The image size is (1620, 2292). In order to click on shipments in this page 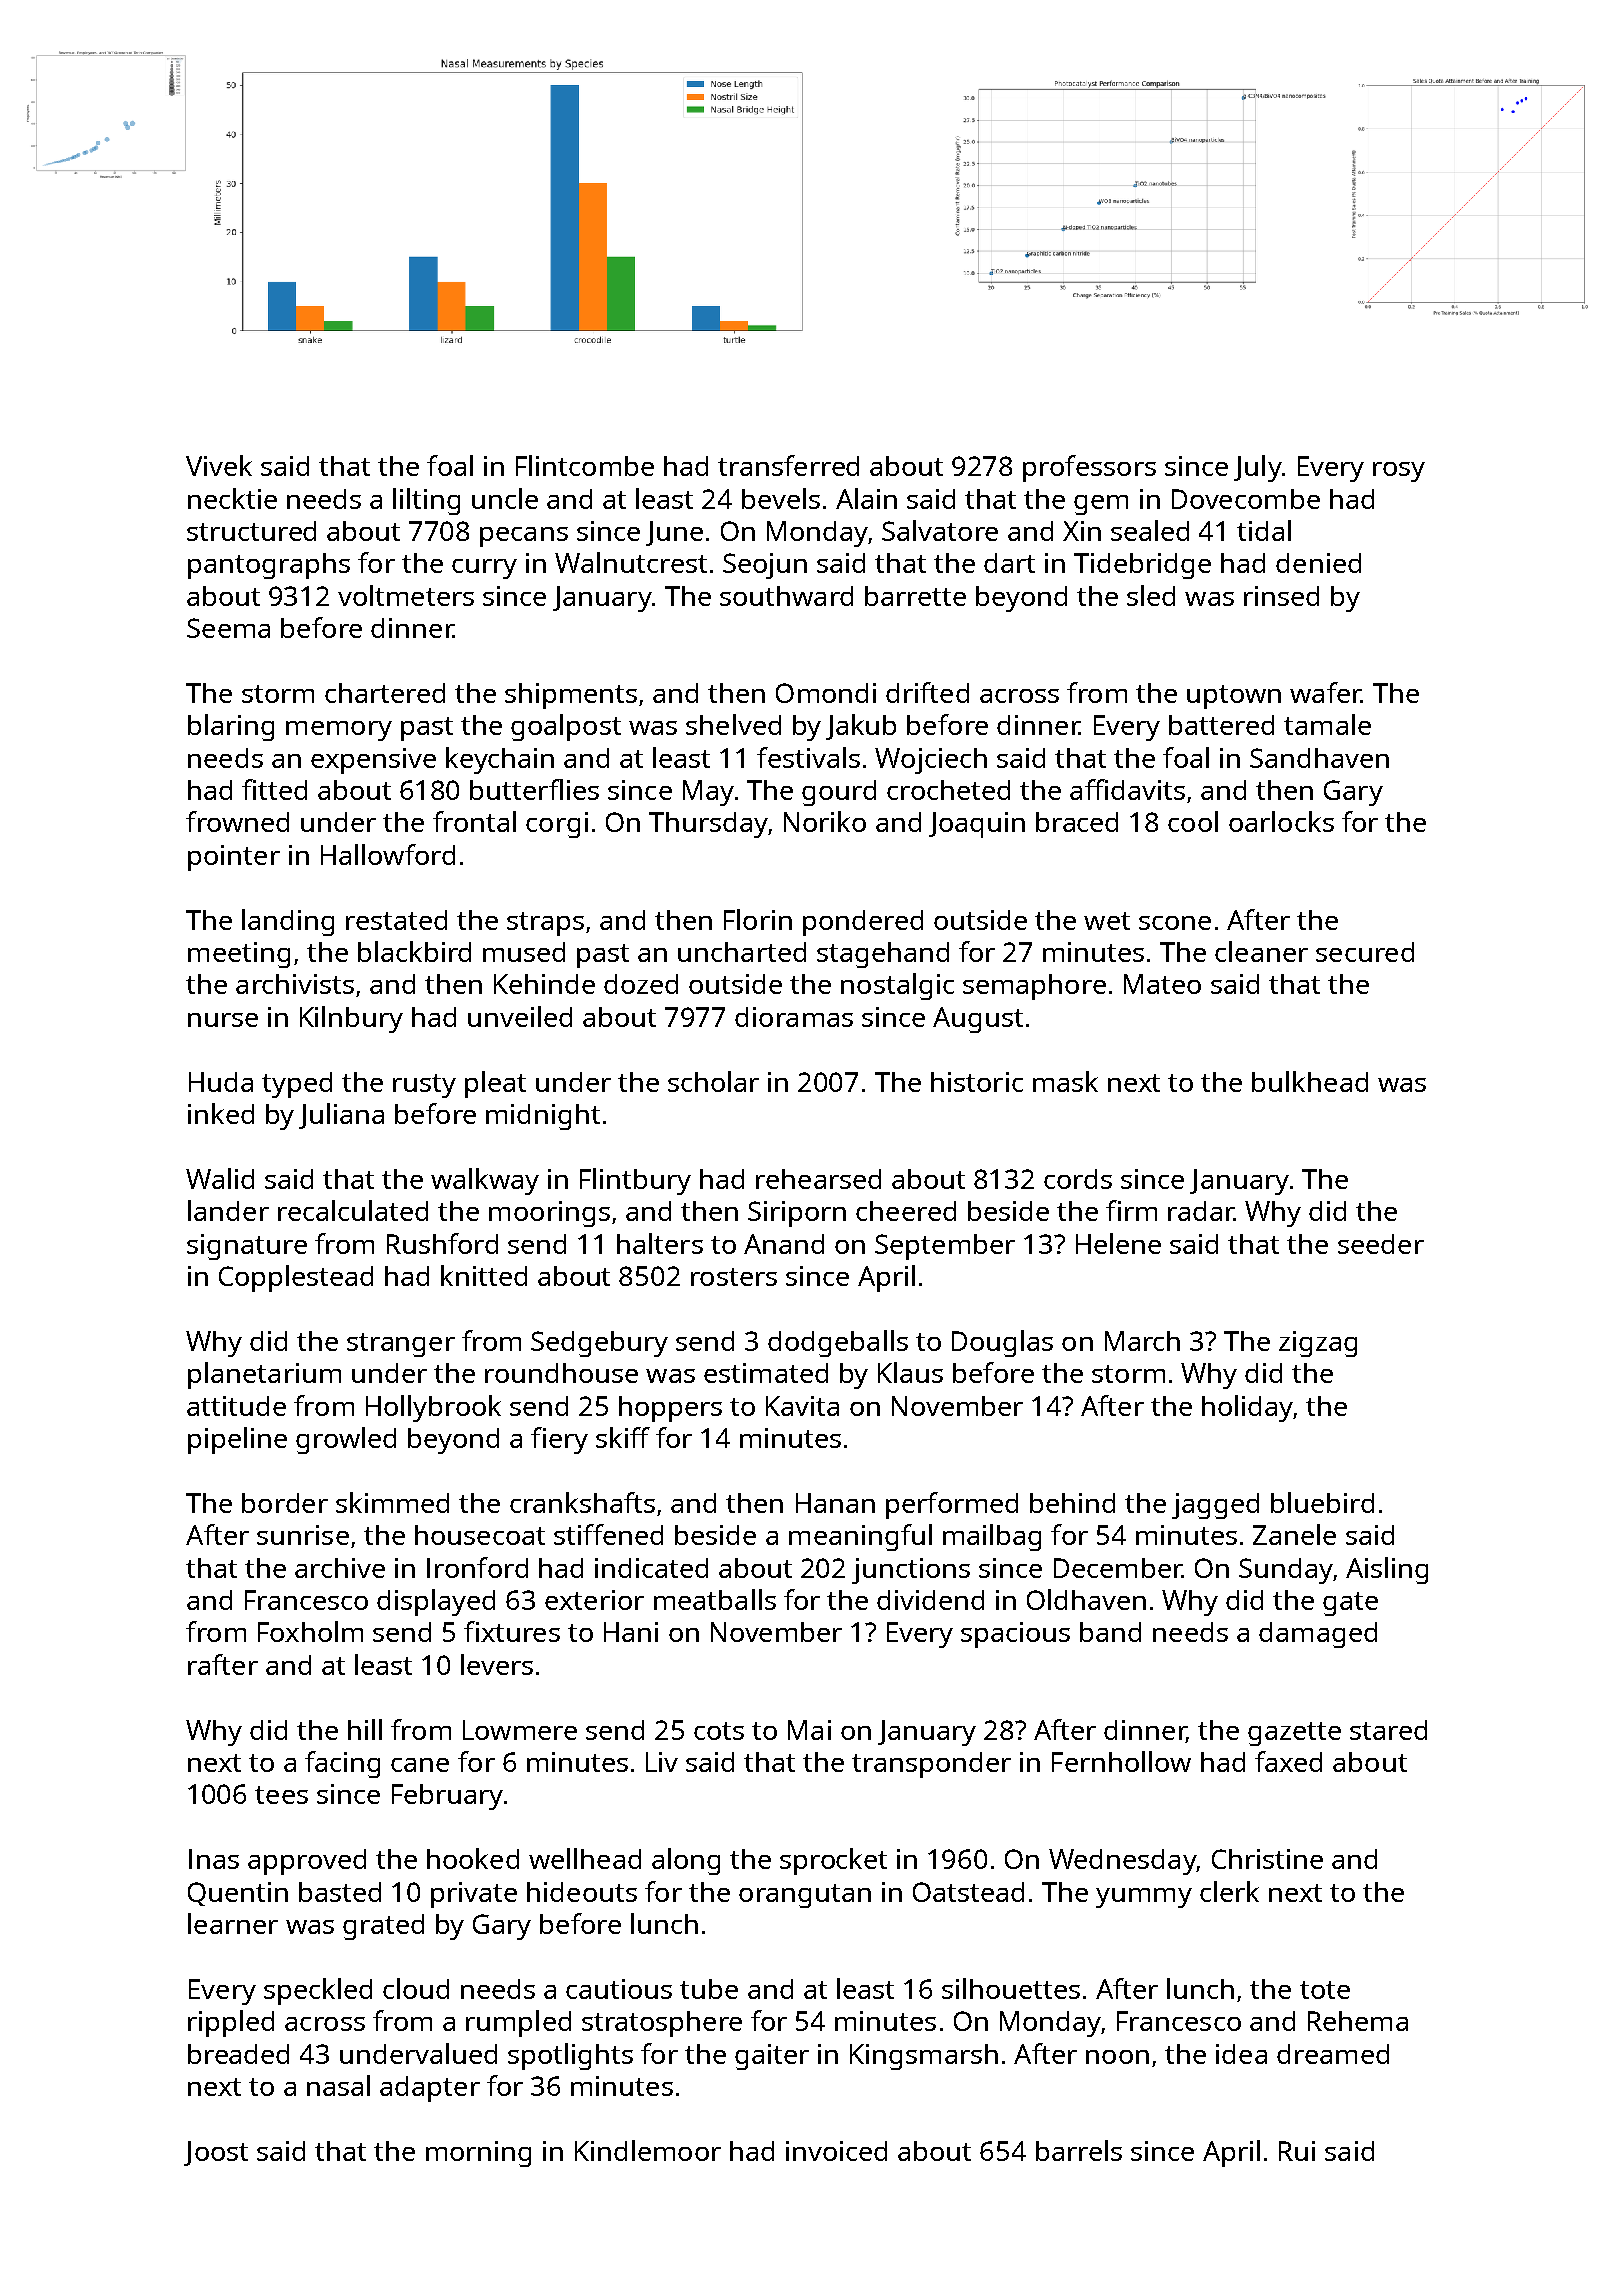, I will do `click(571, 696)`.
